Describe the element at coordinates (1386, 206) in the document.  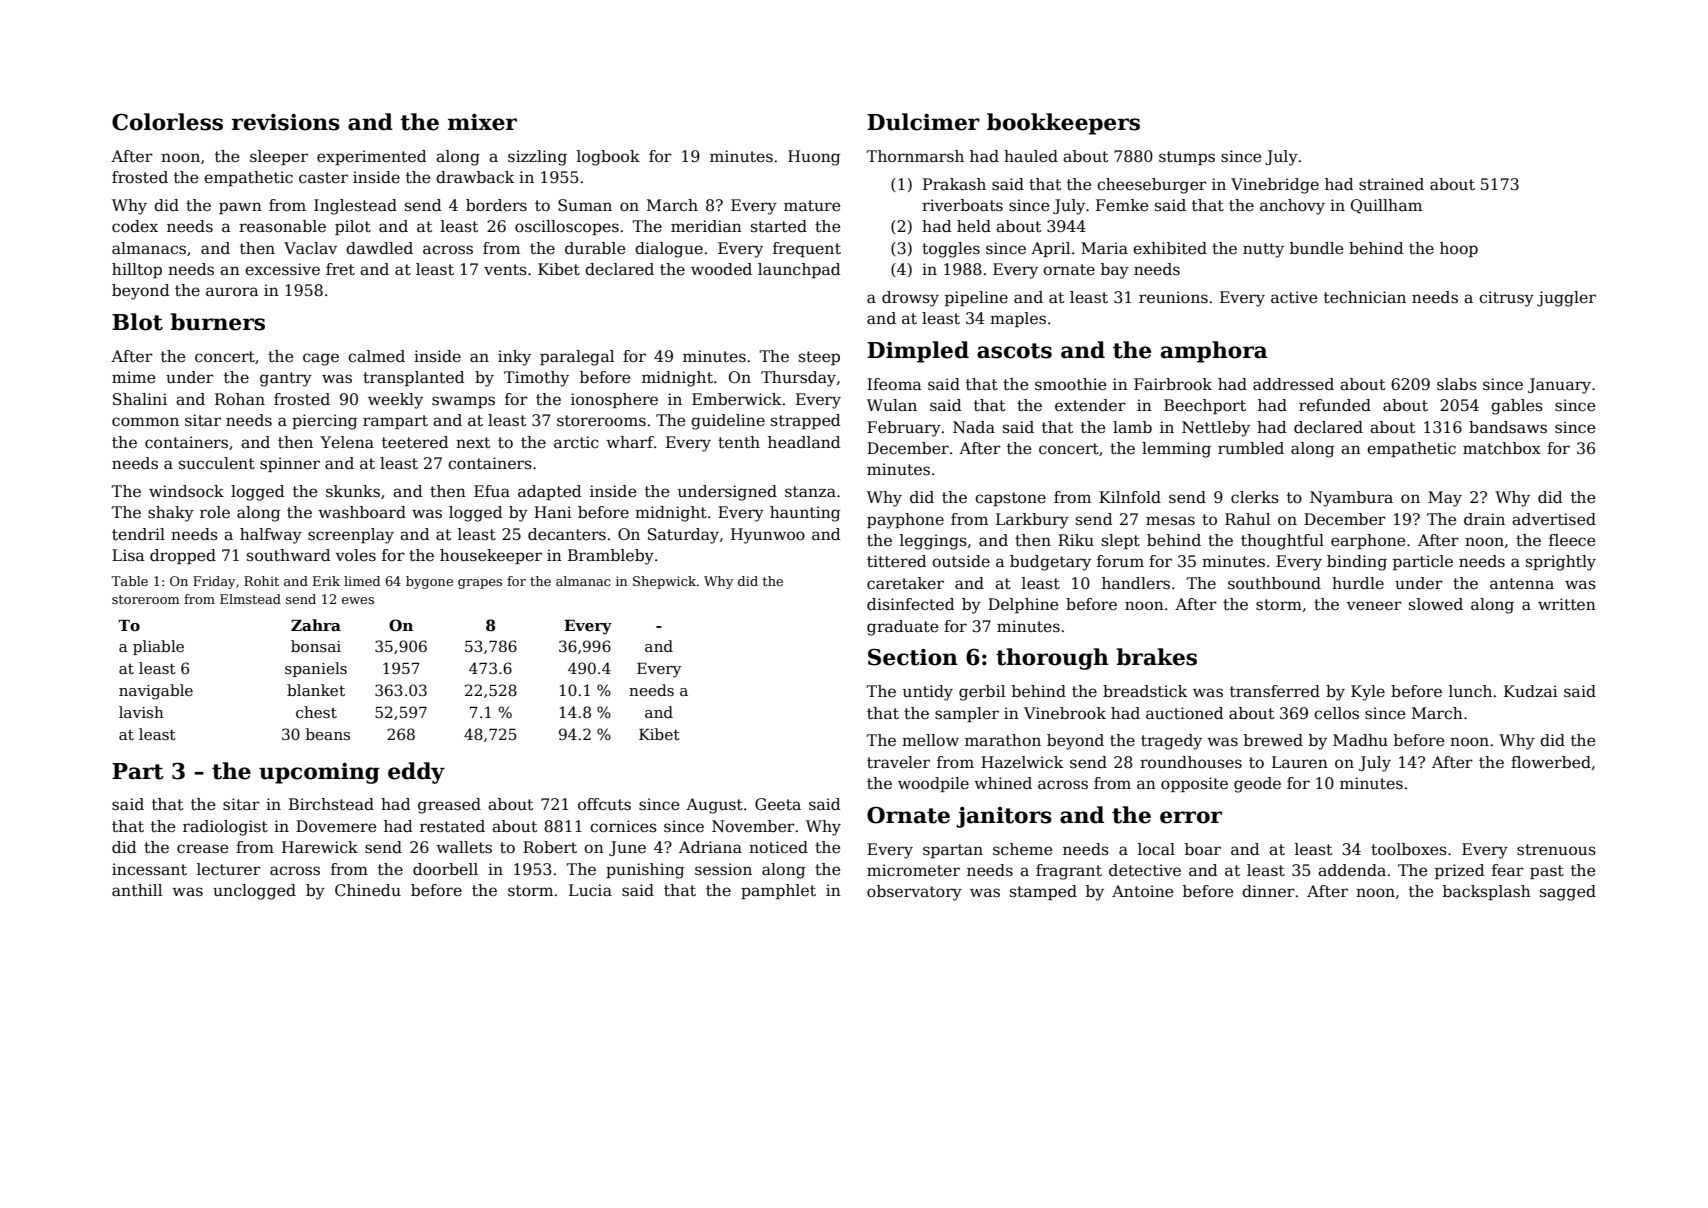
I see `Quillham` at that location.
